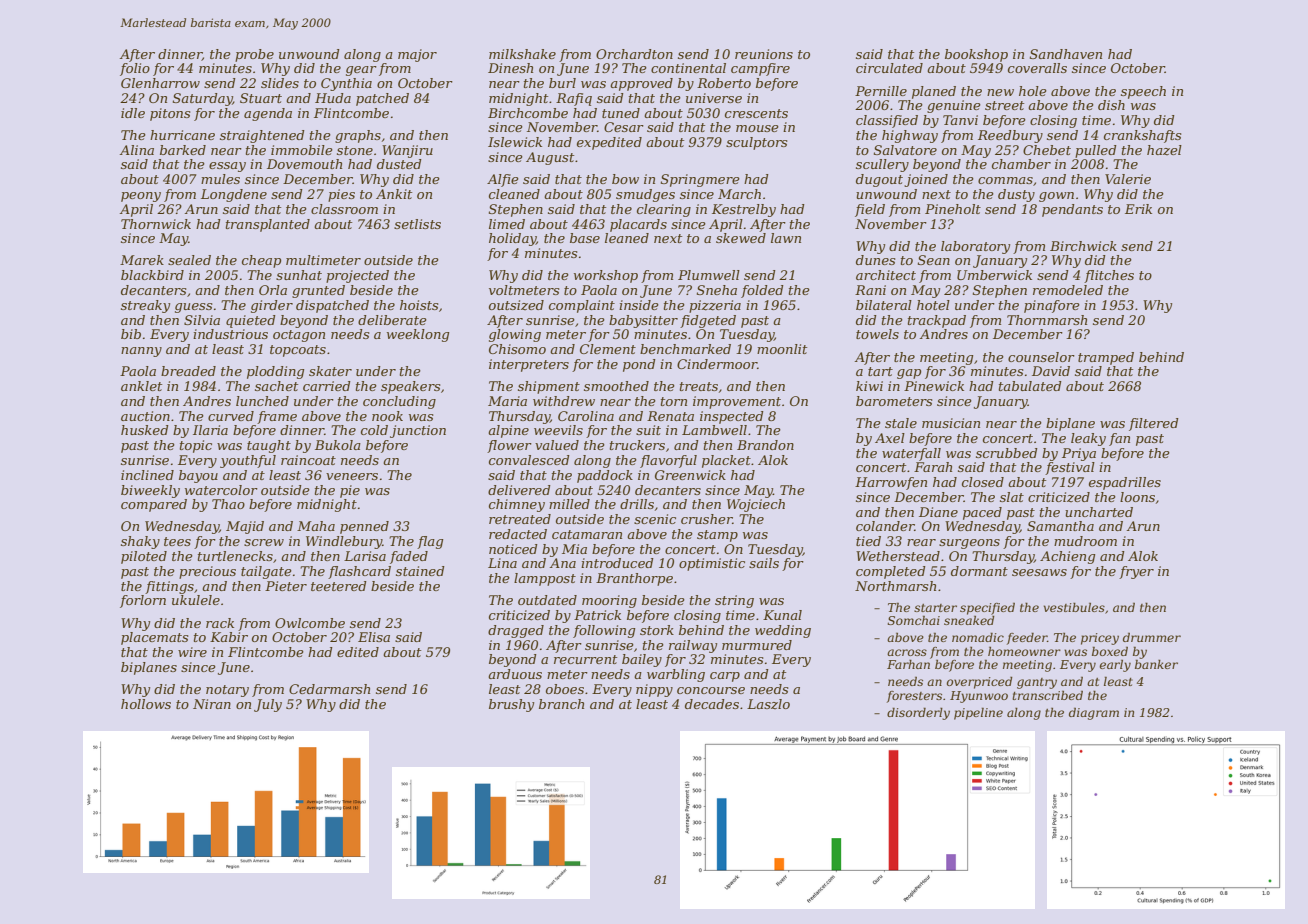  What do you see at coordinates (141, 386) in the screenshot?
I see `anklet` at bounding box center [141, 386].
